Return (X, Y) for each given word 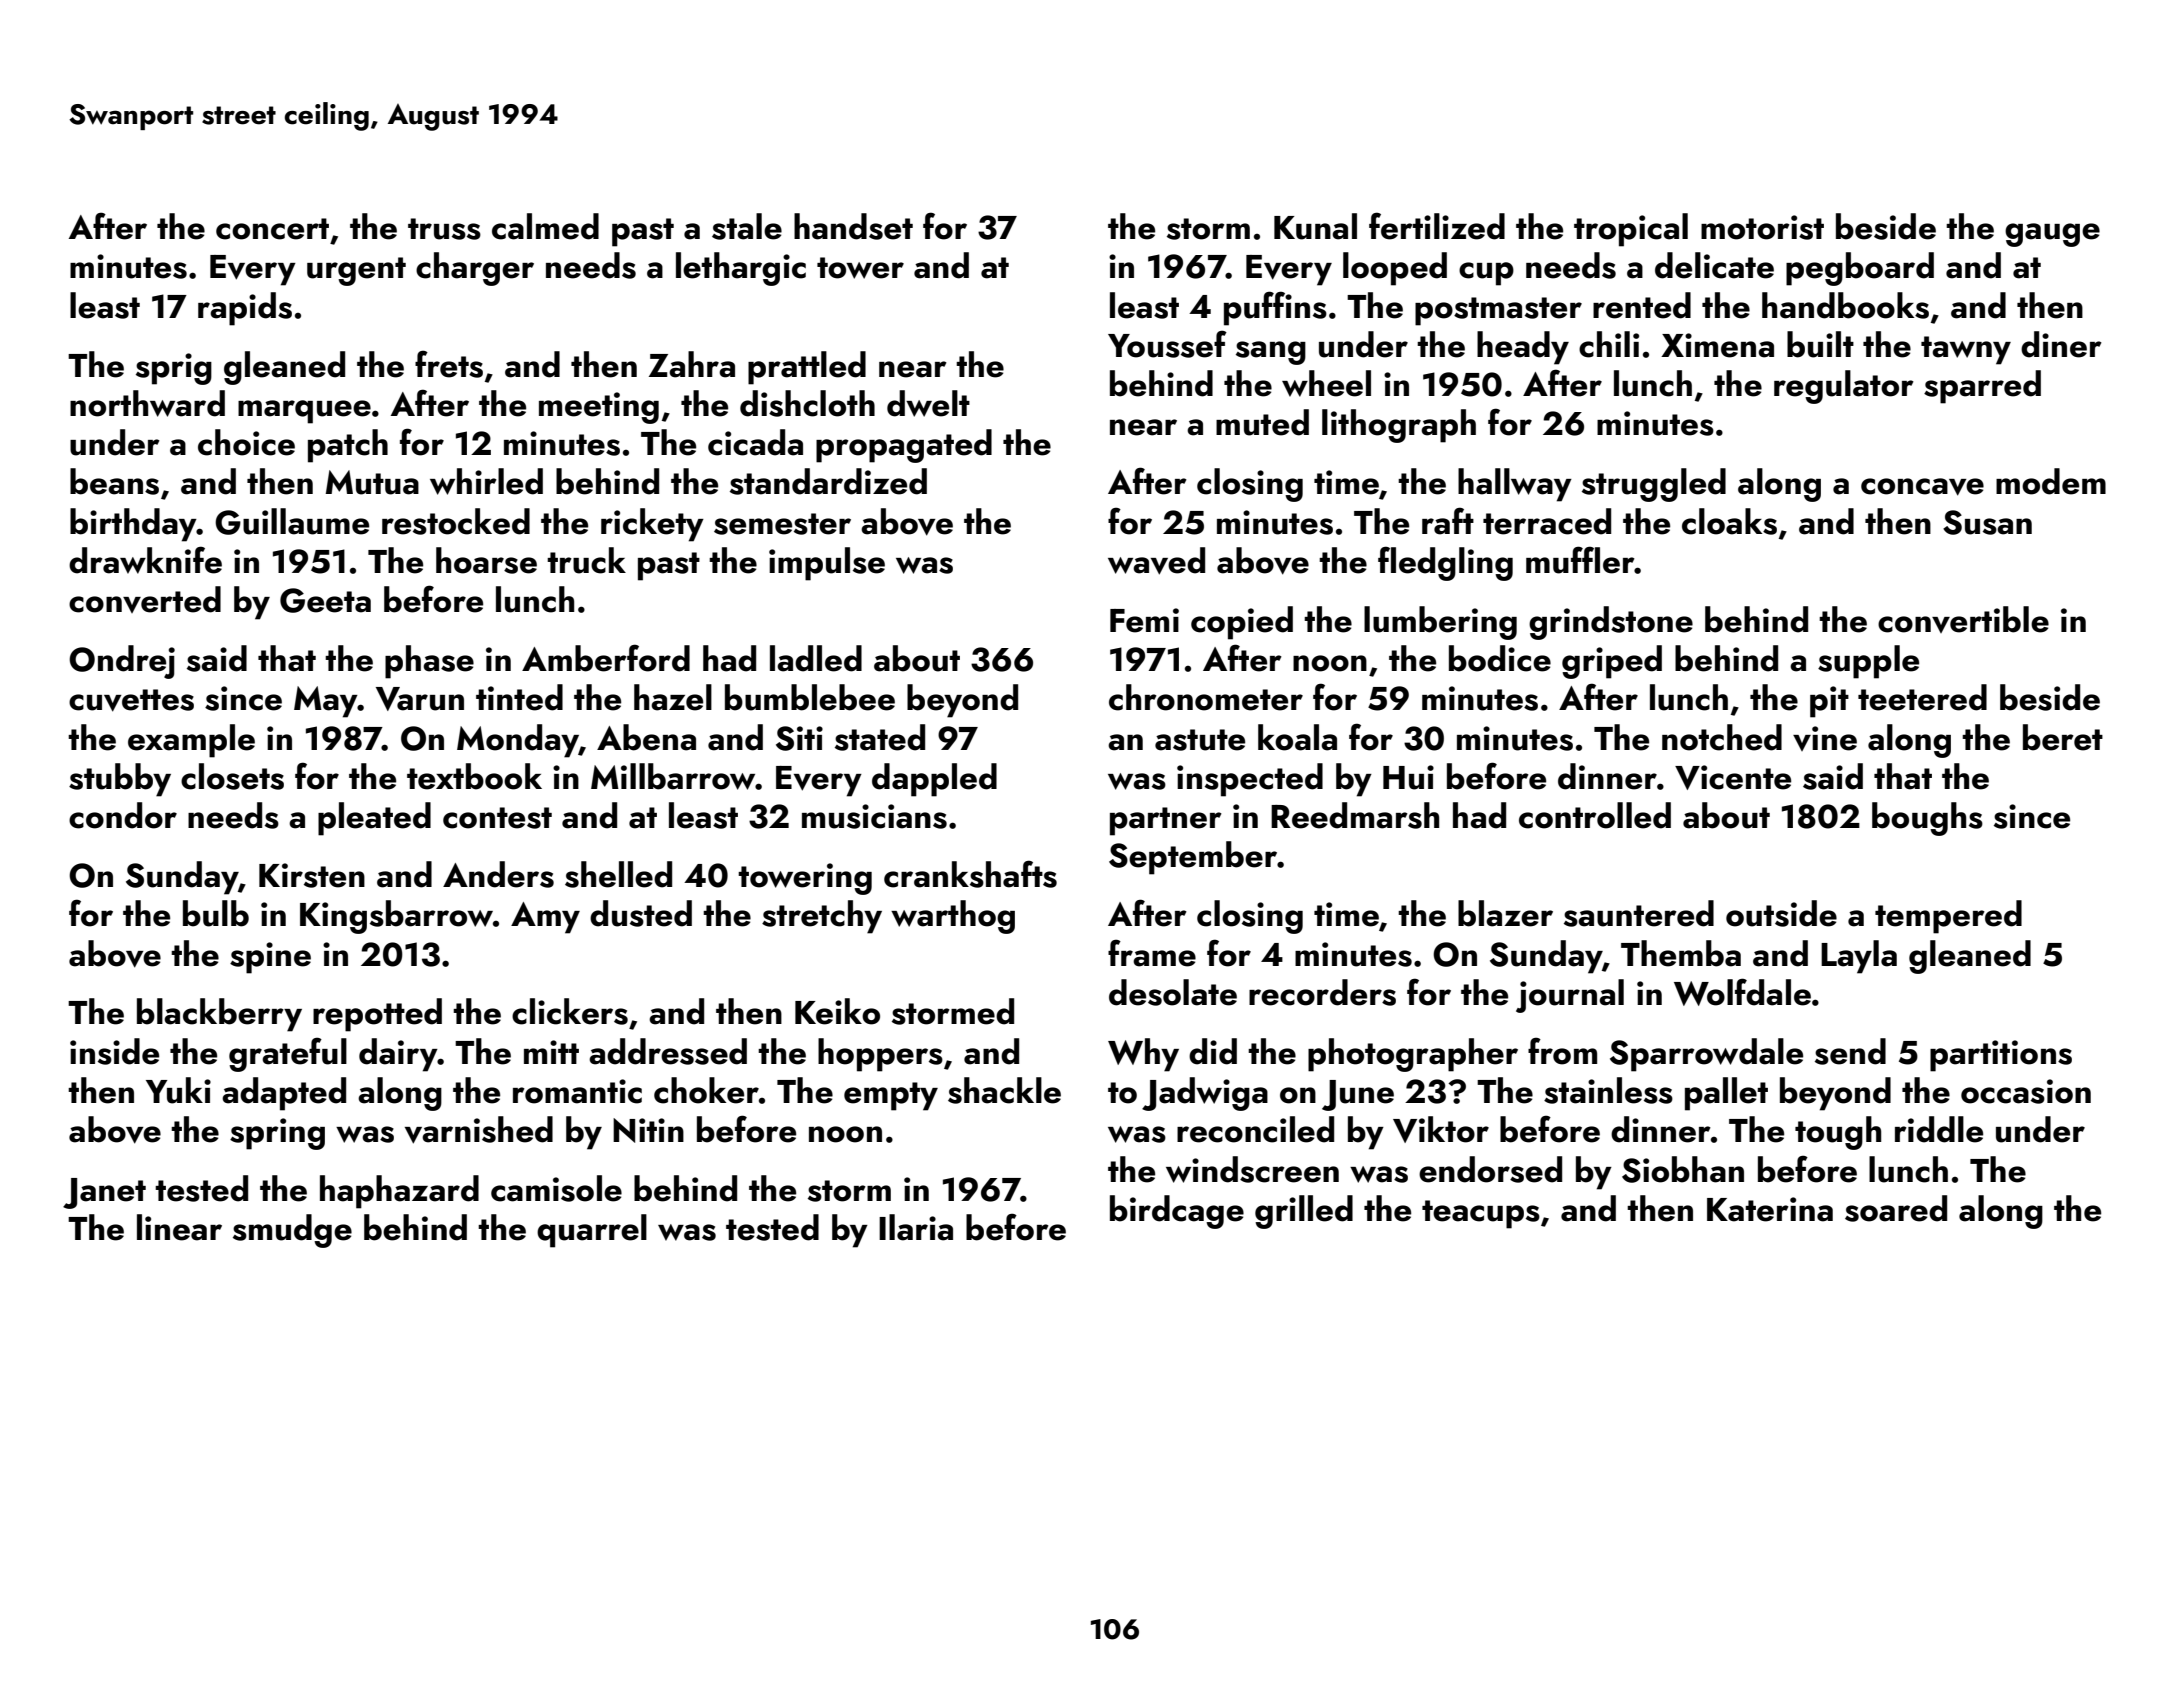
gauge (2052, 235)
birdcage (1177, 1212)
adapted (284, 1094)
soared (1896, 1208)
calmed (545, 226)
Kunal (1315, 226)
